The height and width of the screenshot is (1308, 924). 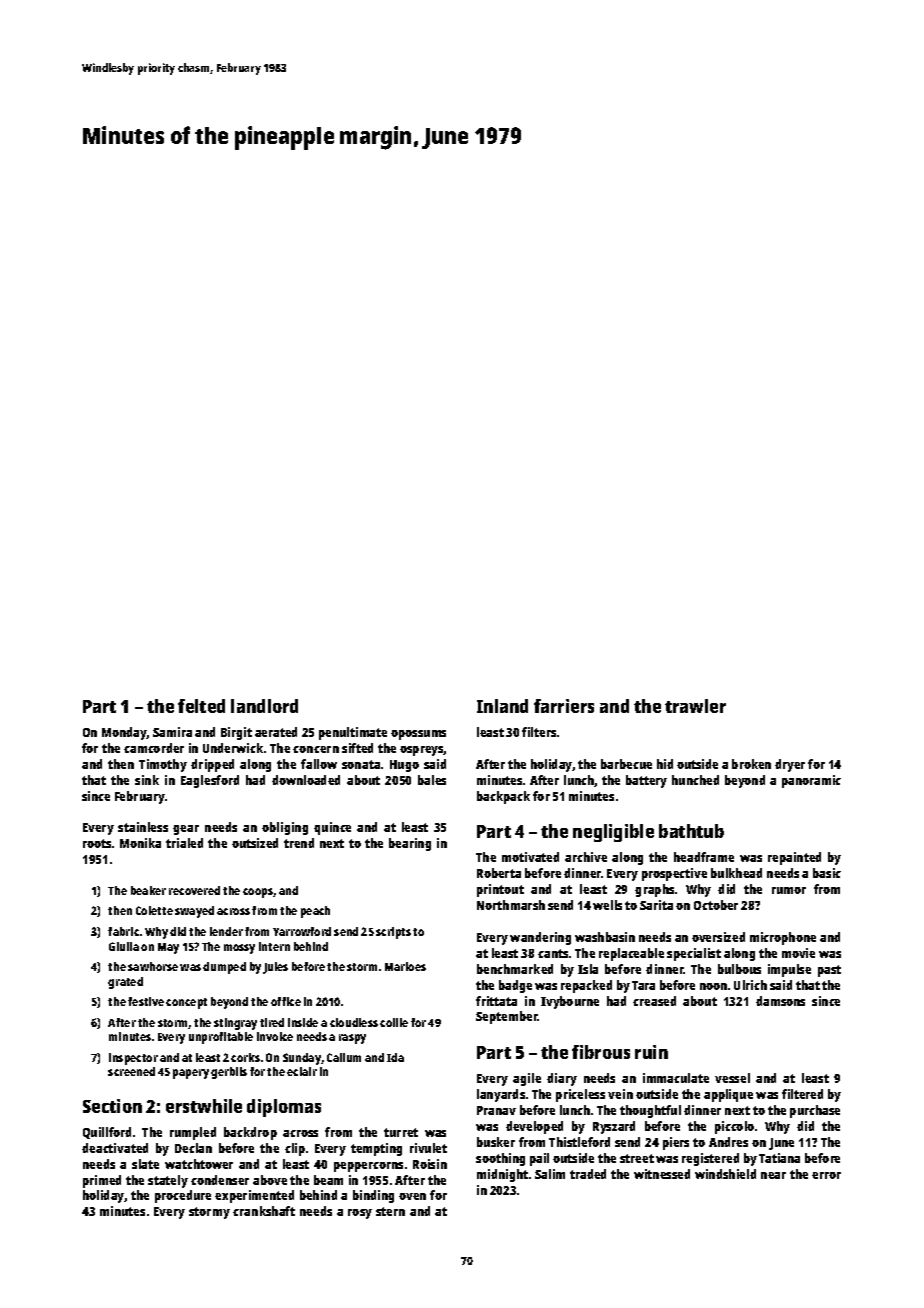 I want to click on error, so click(x=826, y=1175).
